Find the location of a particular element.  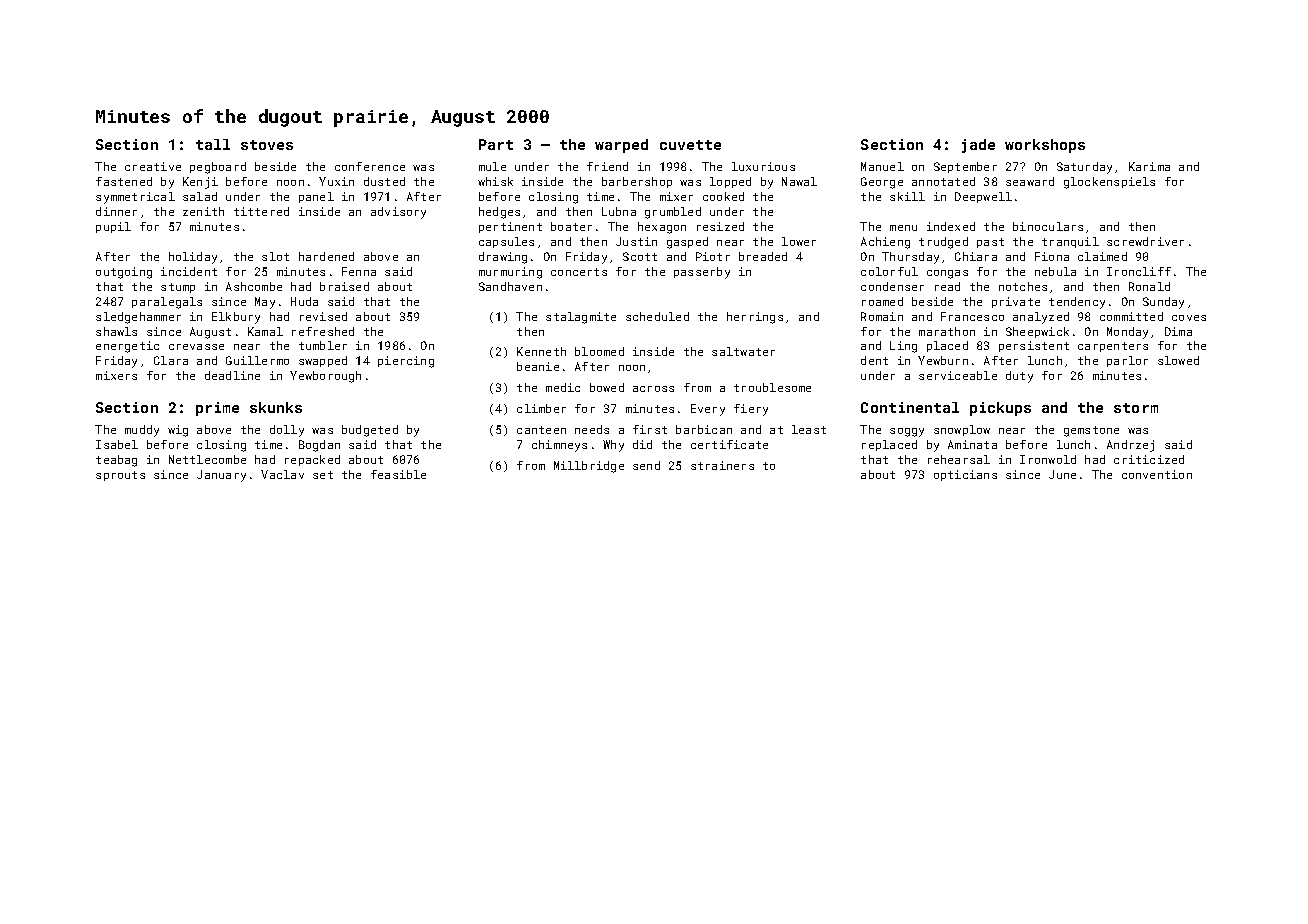

Part is located at coordinates (496, 144).
